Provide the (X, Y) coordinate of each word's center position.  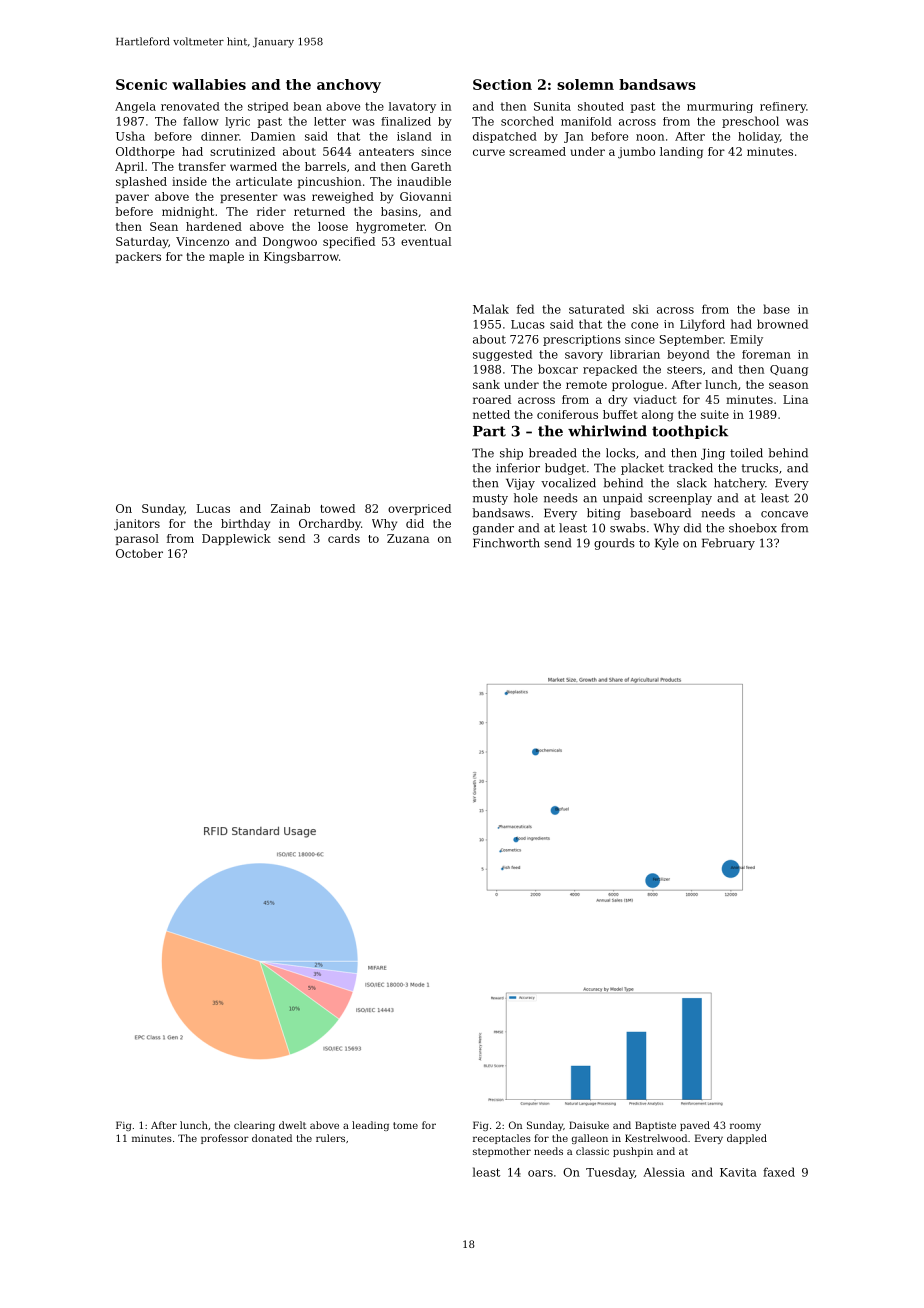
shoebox (753, 528)
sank (486, 384)
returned (319, 211)
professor (225, 1139)
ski (641, 309)
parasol (137, 539)
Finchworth (506, 543)
